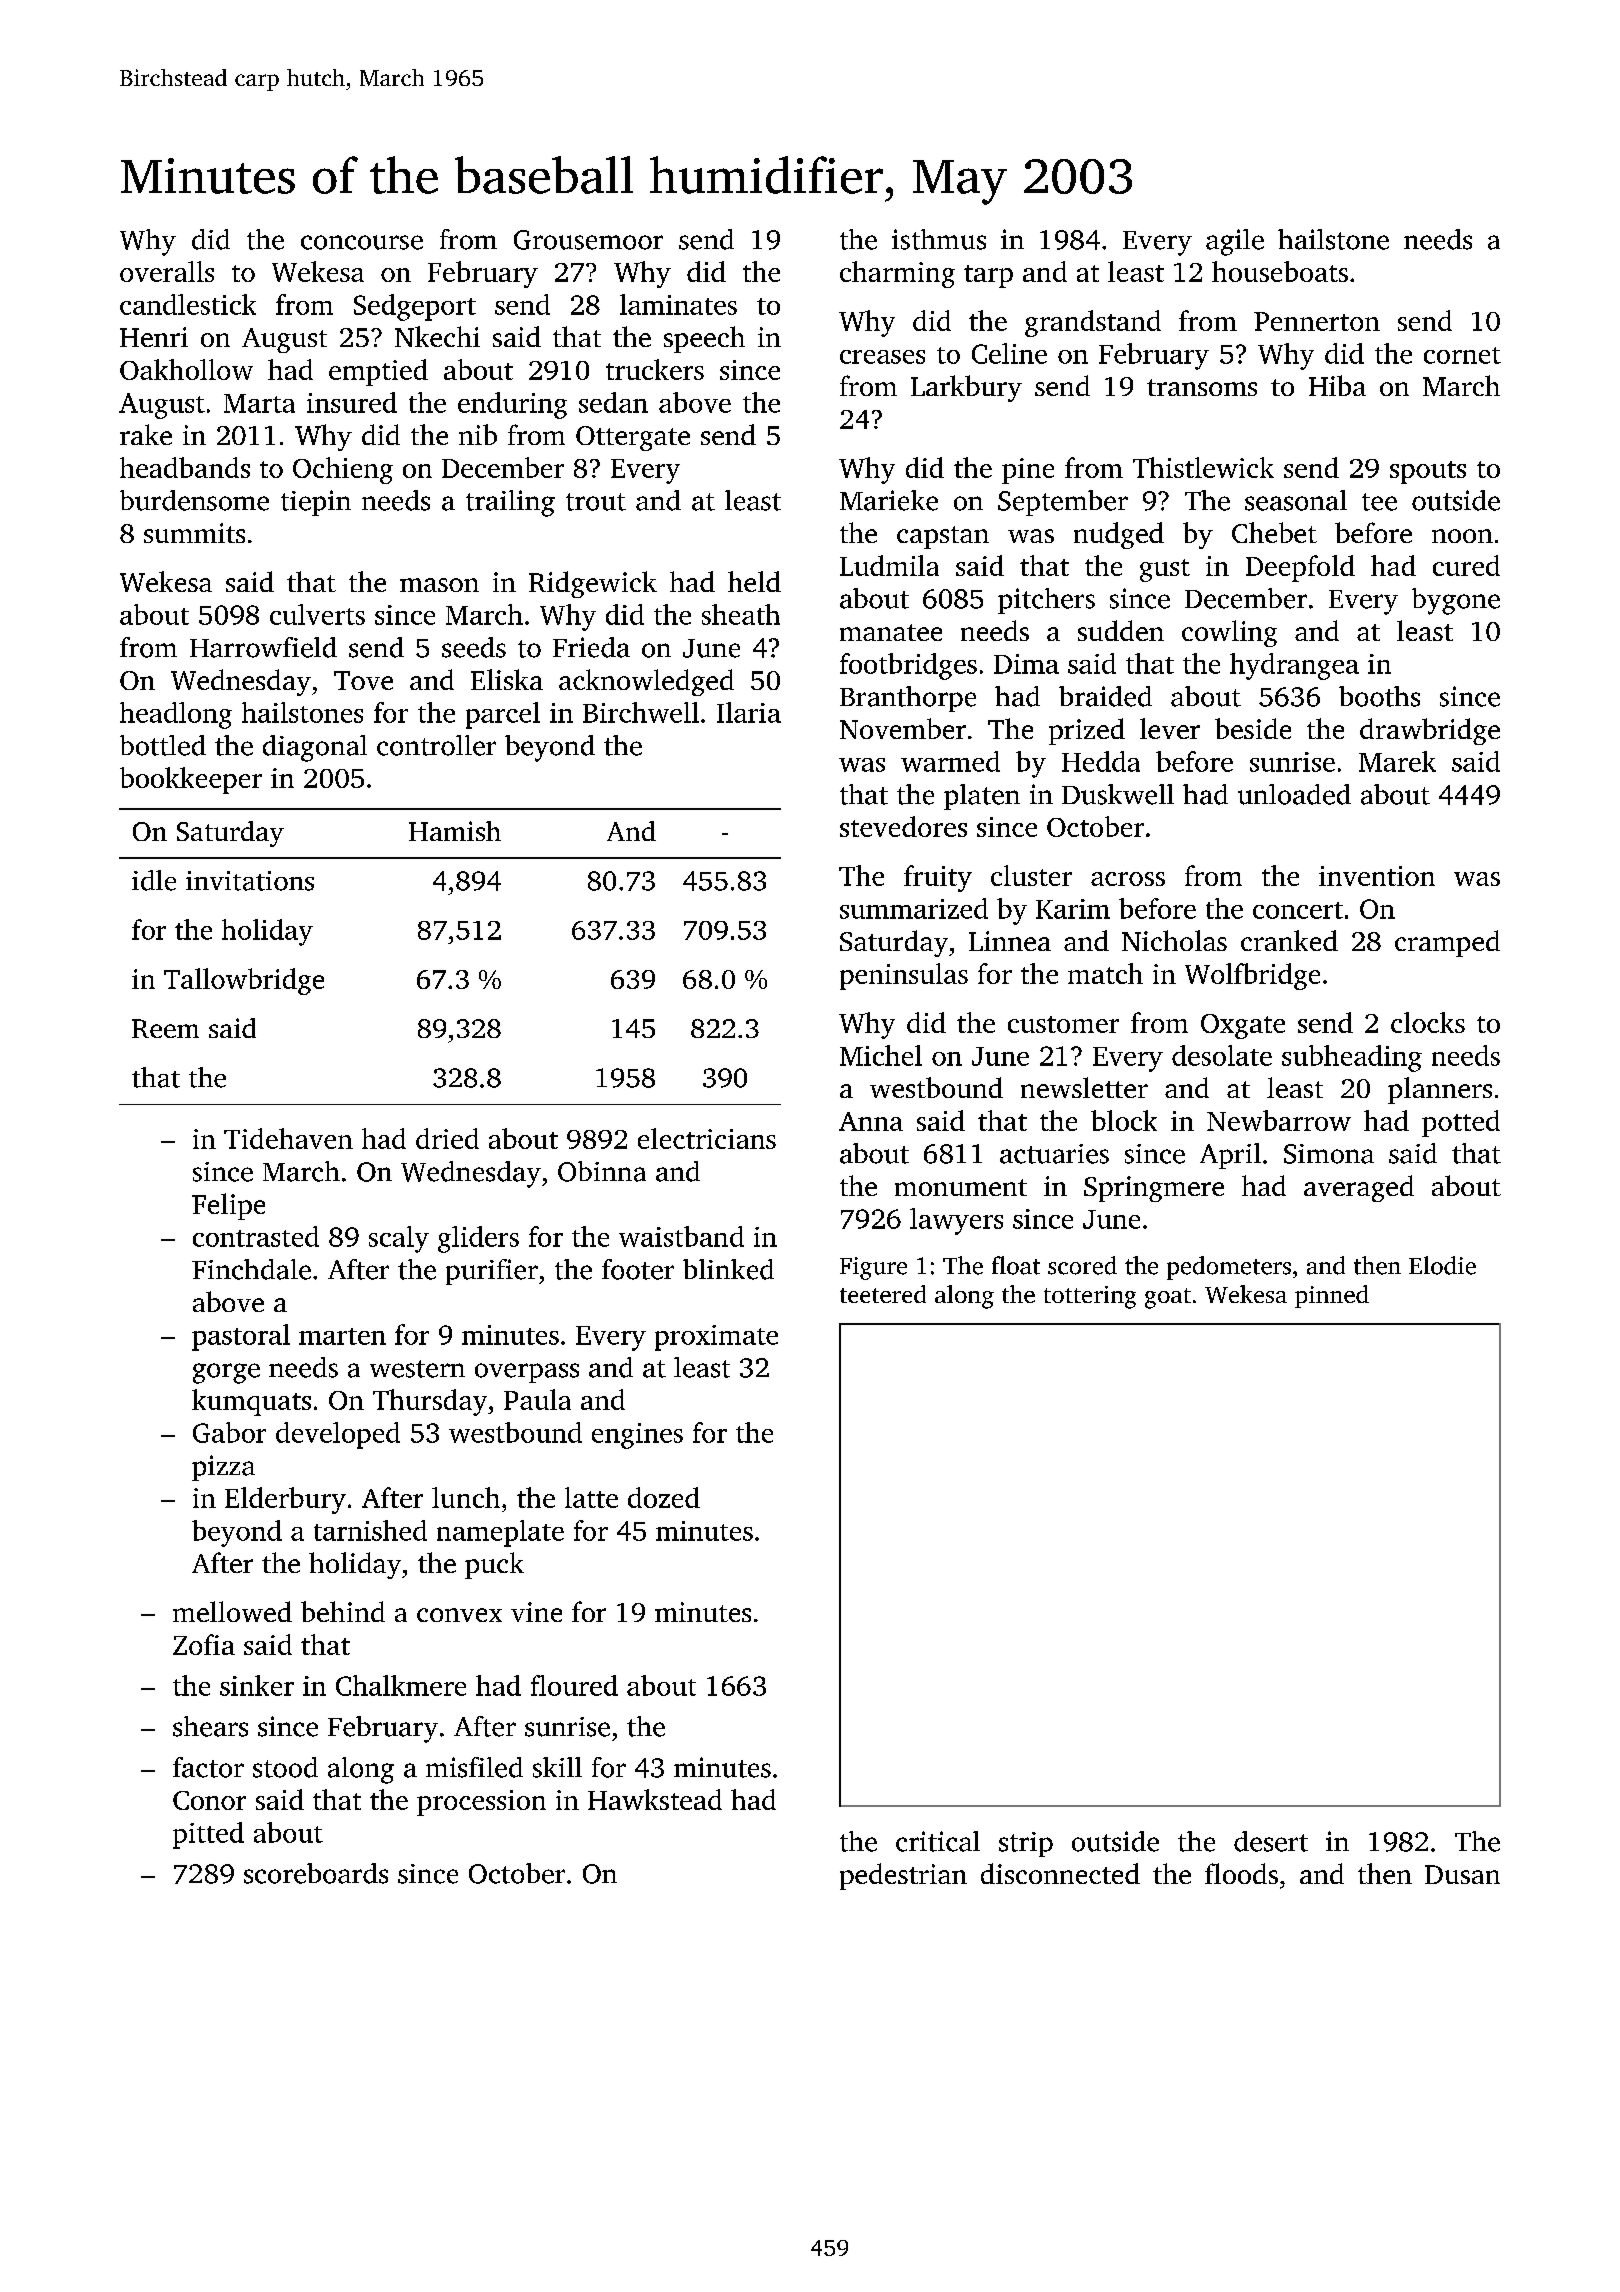 The height and width of the document is (2292, 1620). I want to click on headlong, so click(176, 715).
